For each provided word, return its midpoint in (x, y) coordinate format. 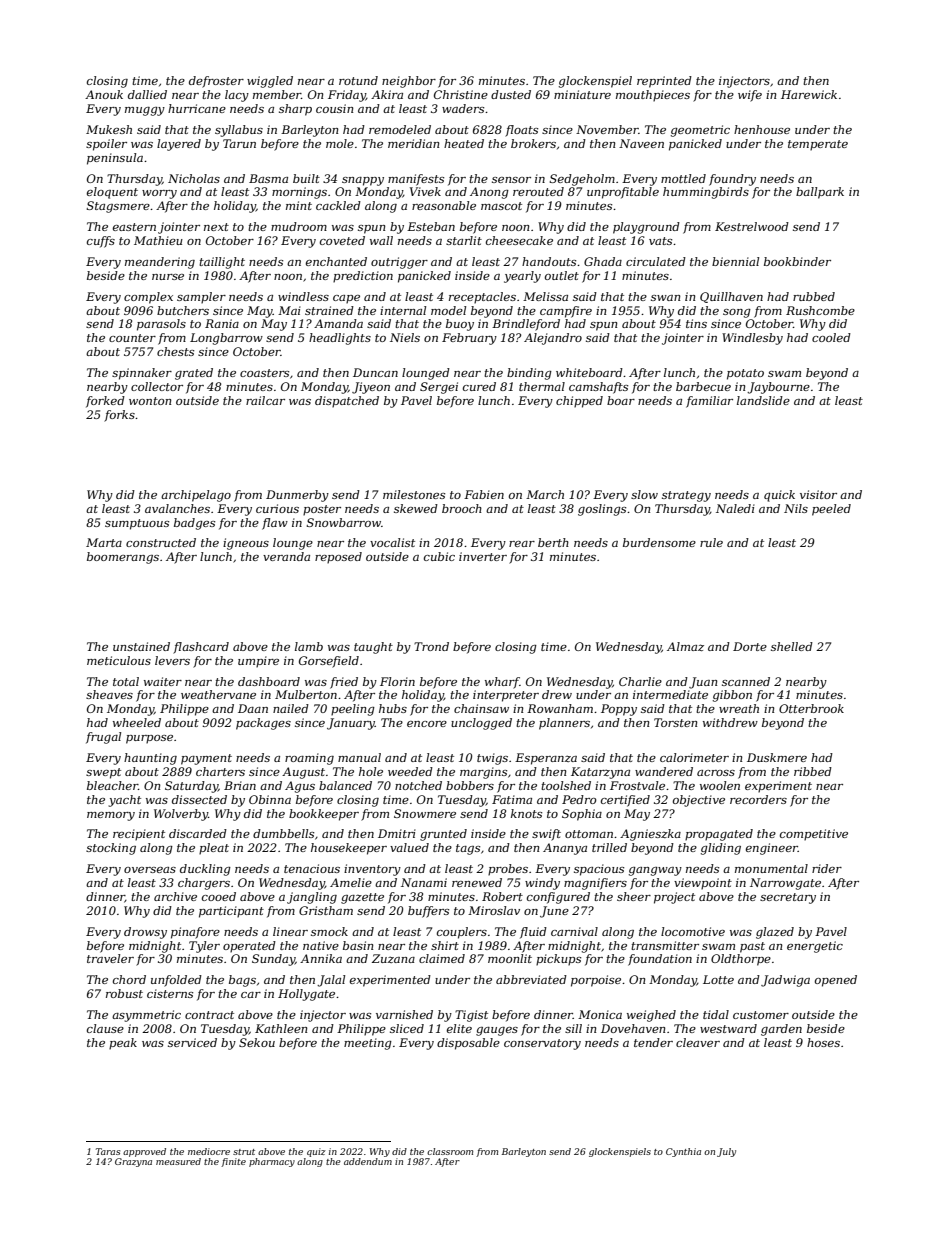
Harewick (809, 94)
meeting (368, 1044)
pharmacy (272, 1162)
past (752, 947)
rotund (358, 80)
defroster (216, 82)
